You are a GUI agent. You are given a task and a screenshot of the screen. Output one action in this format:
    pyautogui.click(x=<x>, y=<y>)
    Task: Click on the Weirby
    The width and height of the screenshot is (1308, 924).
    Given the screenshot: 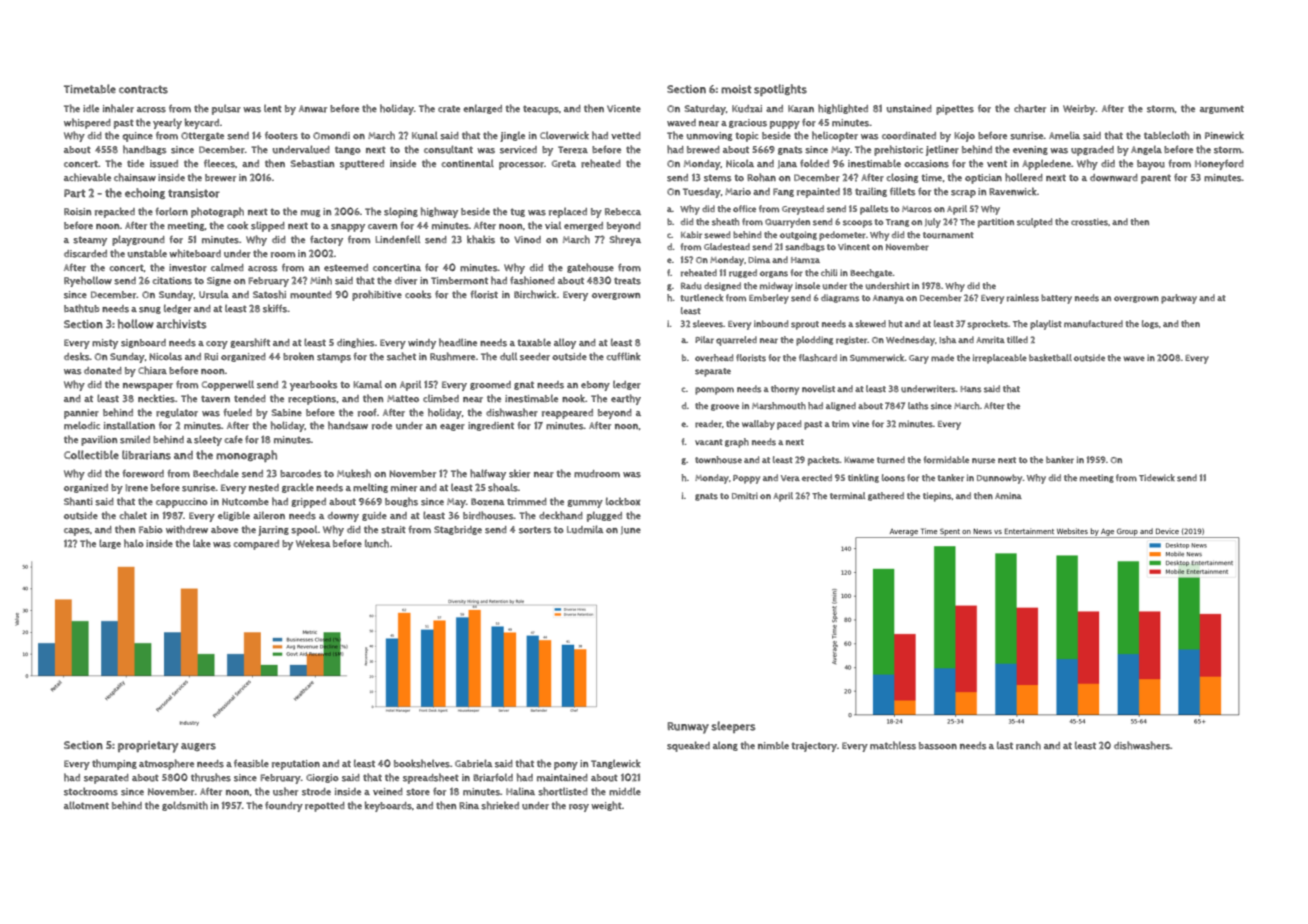 What is the action you would take?
    pyautogui.click(x=1079, y=110)
